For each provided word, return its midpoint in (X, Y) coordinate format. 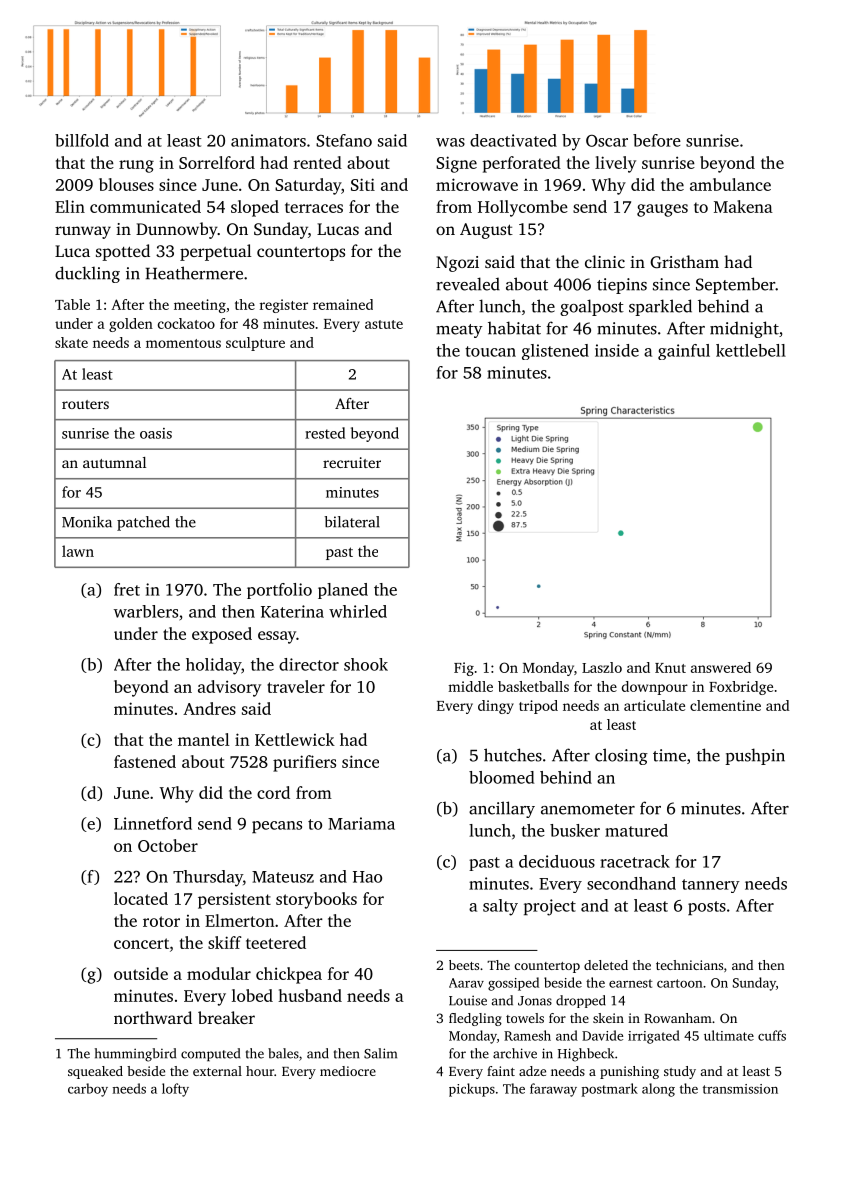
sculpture (255, 344)
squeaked (95, 1072)
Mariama (361, 823)
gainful (684, 352)
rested (325, 433)
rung (136, 166)
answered (721, 667)
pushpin (755, 756)
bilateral (352, 522)
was (450, 142)
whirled (358, 611)
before (657, 140)
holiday (213, 666)
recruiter (352, 462)
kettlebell (751, 350)
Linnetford (153, 823)
